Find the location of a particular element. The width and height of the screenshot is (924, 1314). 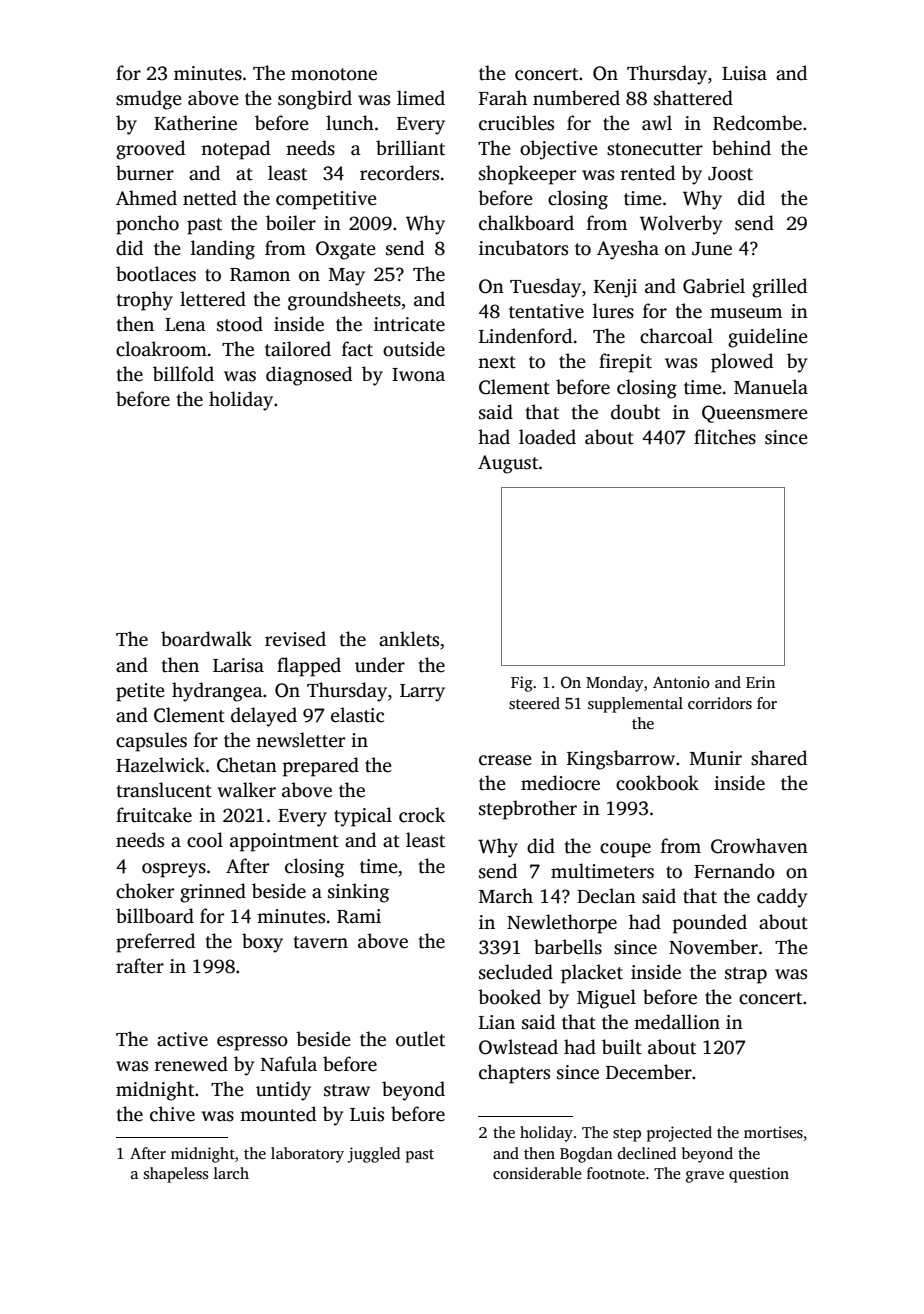

Antonio is located at coordinates (681, 682).
